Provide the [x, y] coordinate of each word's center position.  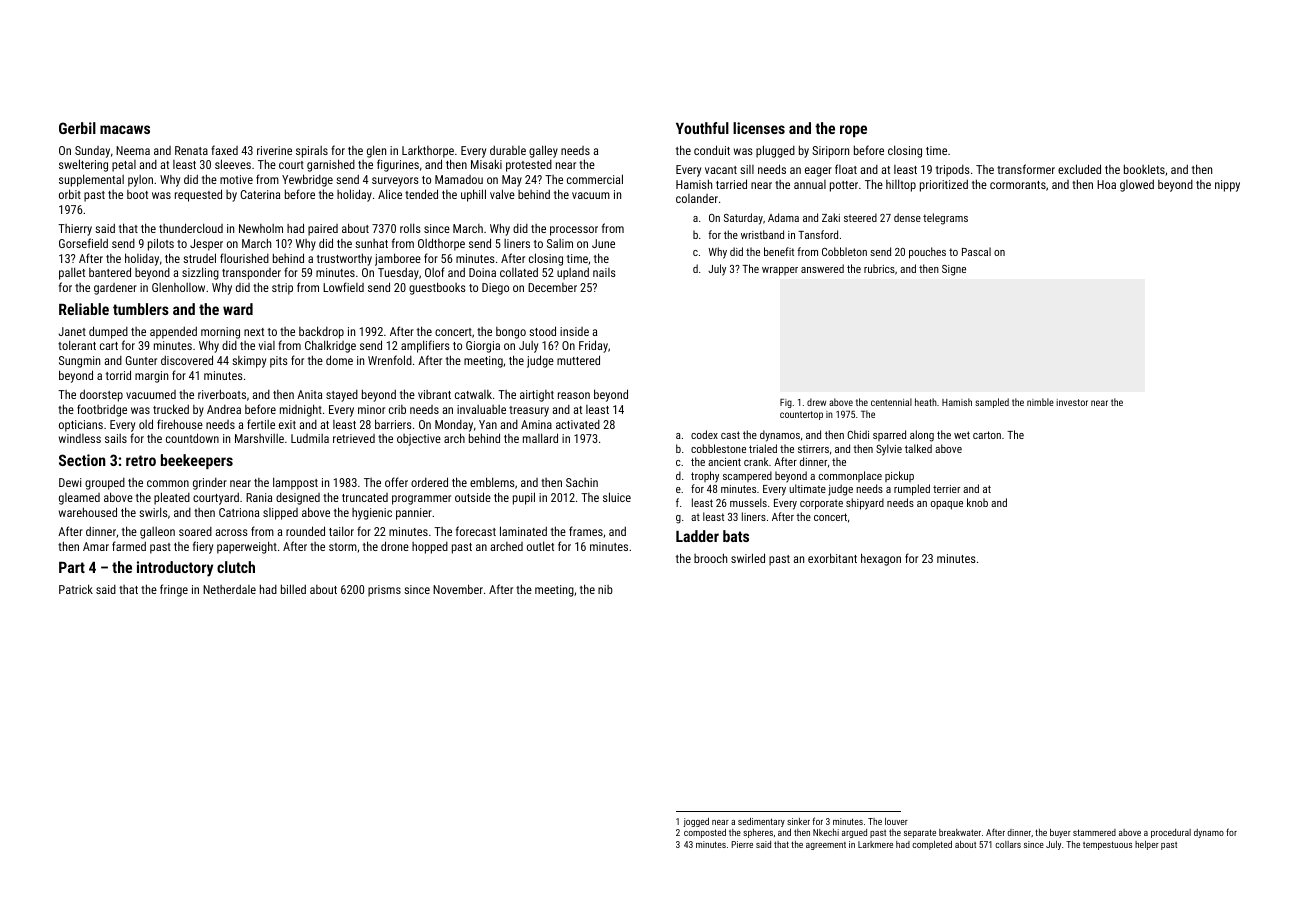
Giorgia [483, 347]
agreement [826, 846]
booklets [1144, 169]
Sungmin [79, 362]
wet [962, 435]
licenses [759, 128]
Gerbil [77, 128]
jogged [696, 822]
